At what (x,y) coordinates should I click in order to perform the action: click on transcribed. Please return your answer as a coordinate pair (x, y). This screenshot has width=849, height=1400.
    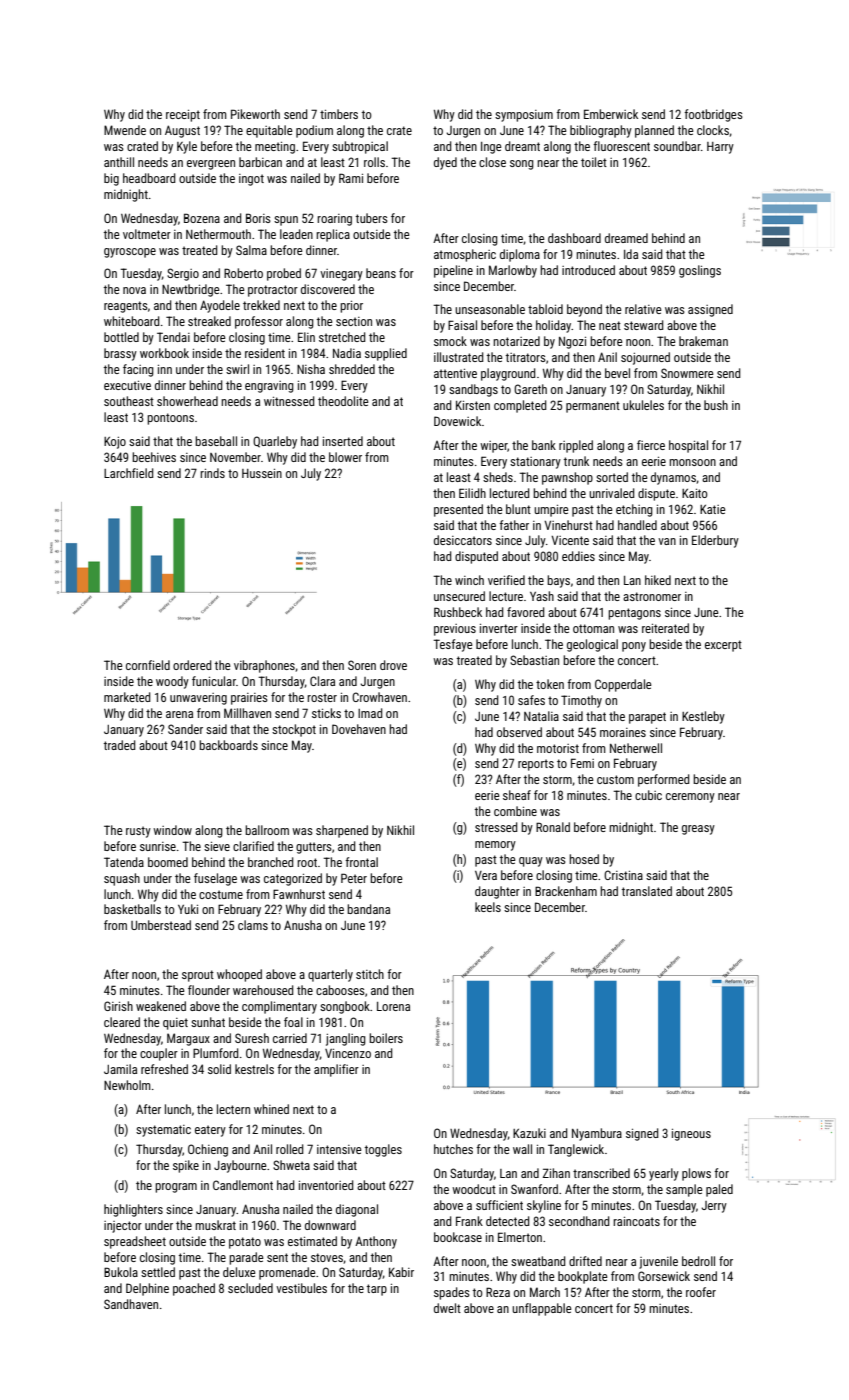
    Looking at the image, I should click on (601, 1173).
